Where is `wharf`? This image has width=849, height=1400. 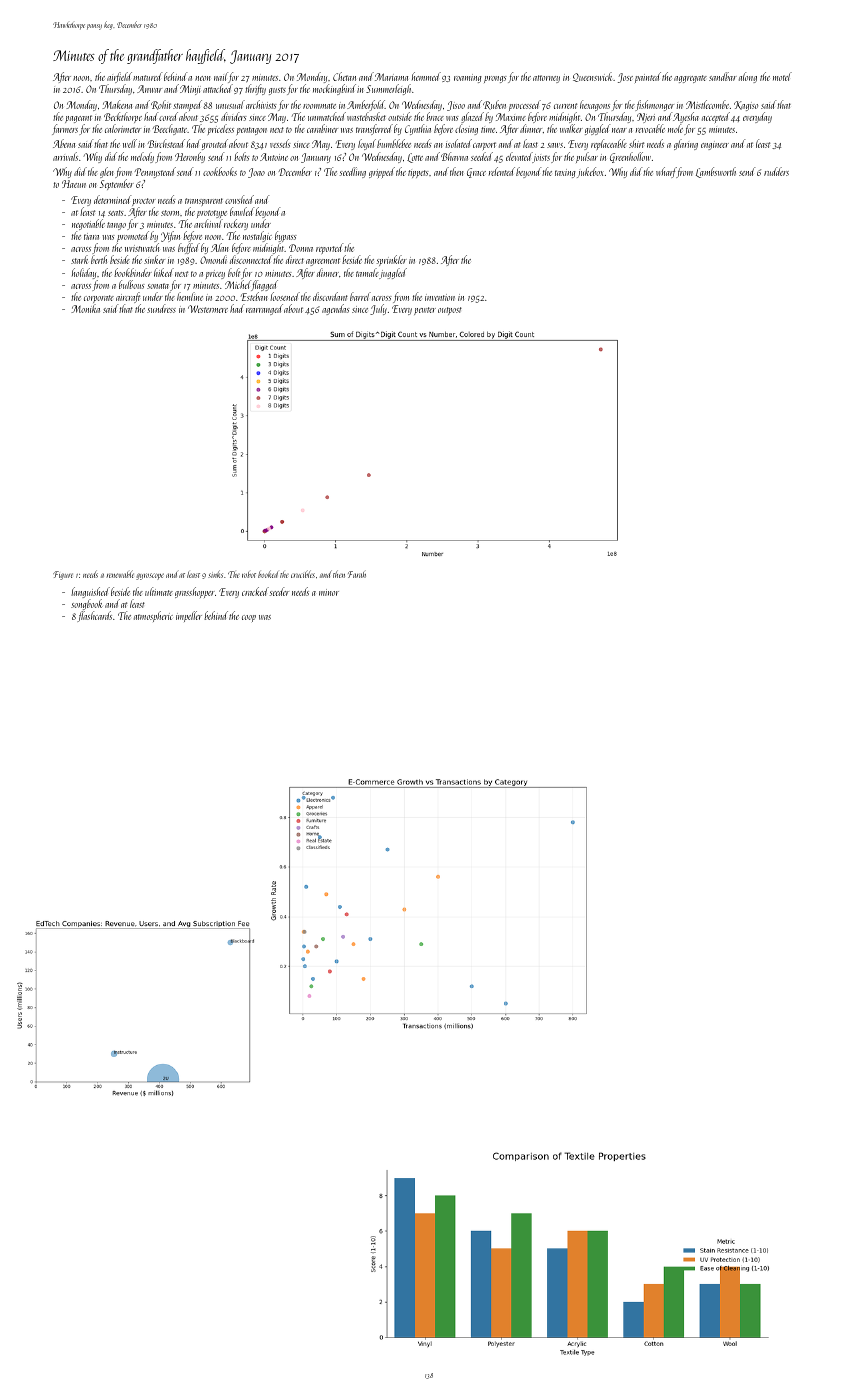
wharf is located at coordinates (666, 172).
